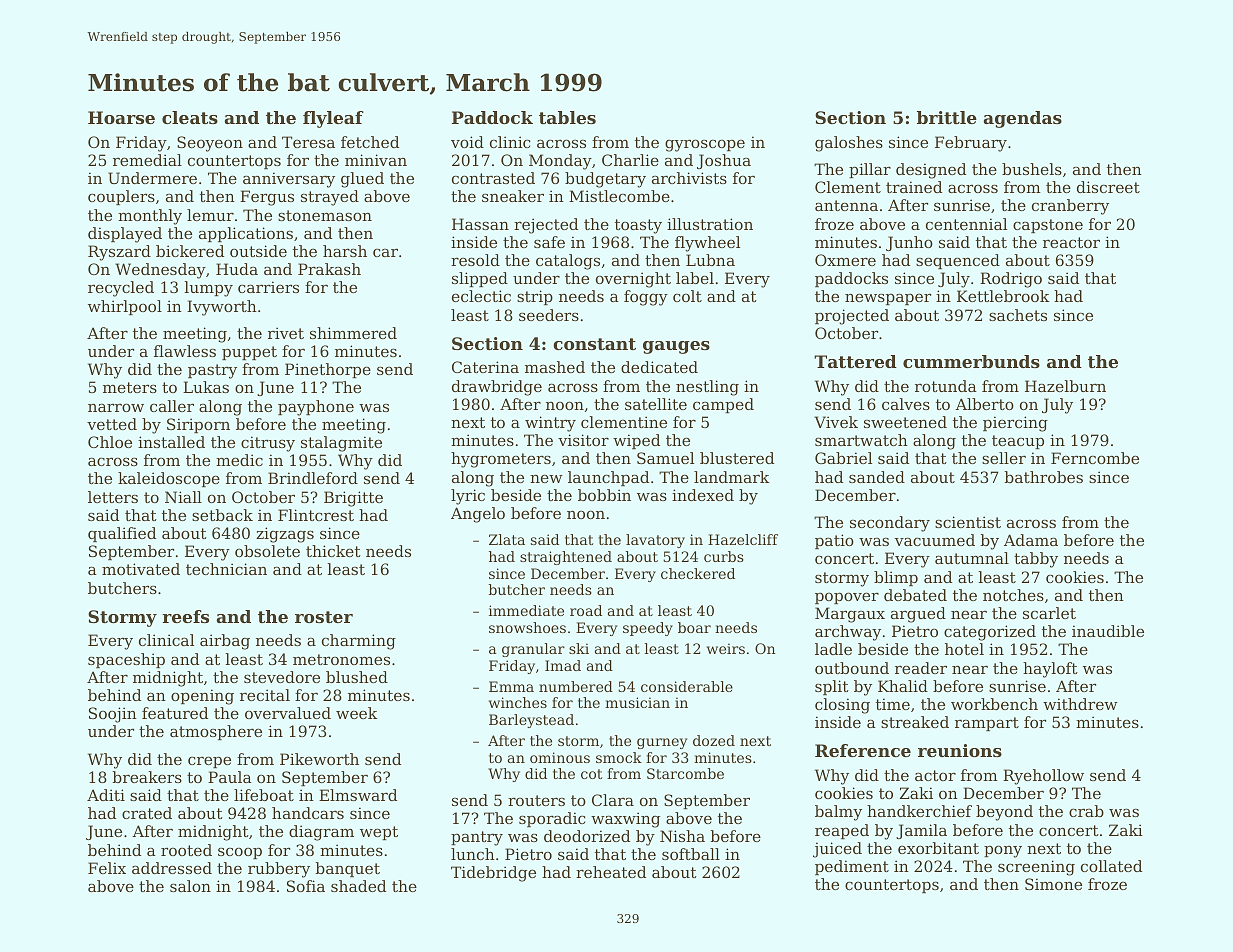  What do you see at coordinates (695, 278) in the screenshot?
I see `label` at bounding box center [695, 278].
